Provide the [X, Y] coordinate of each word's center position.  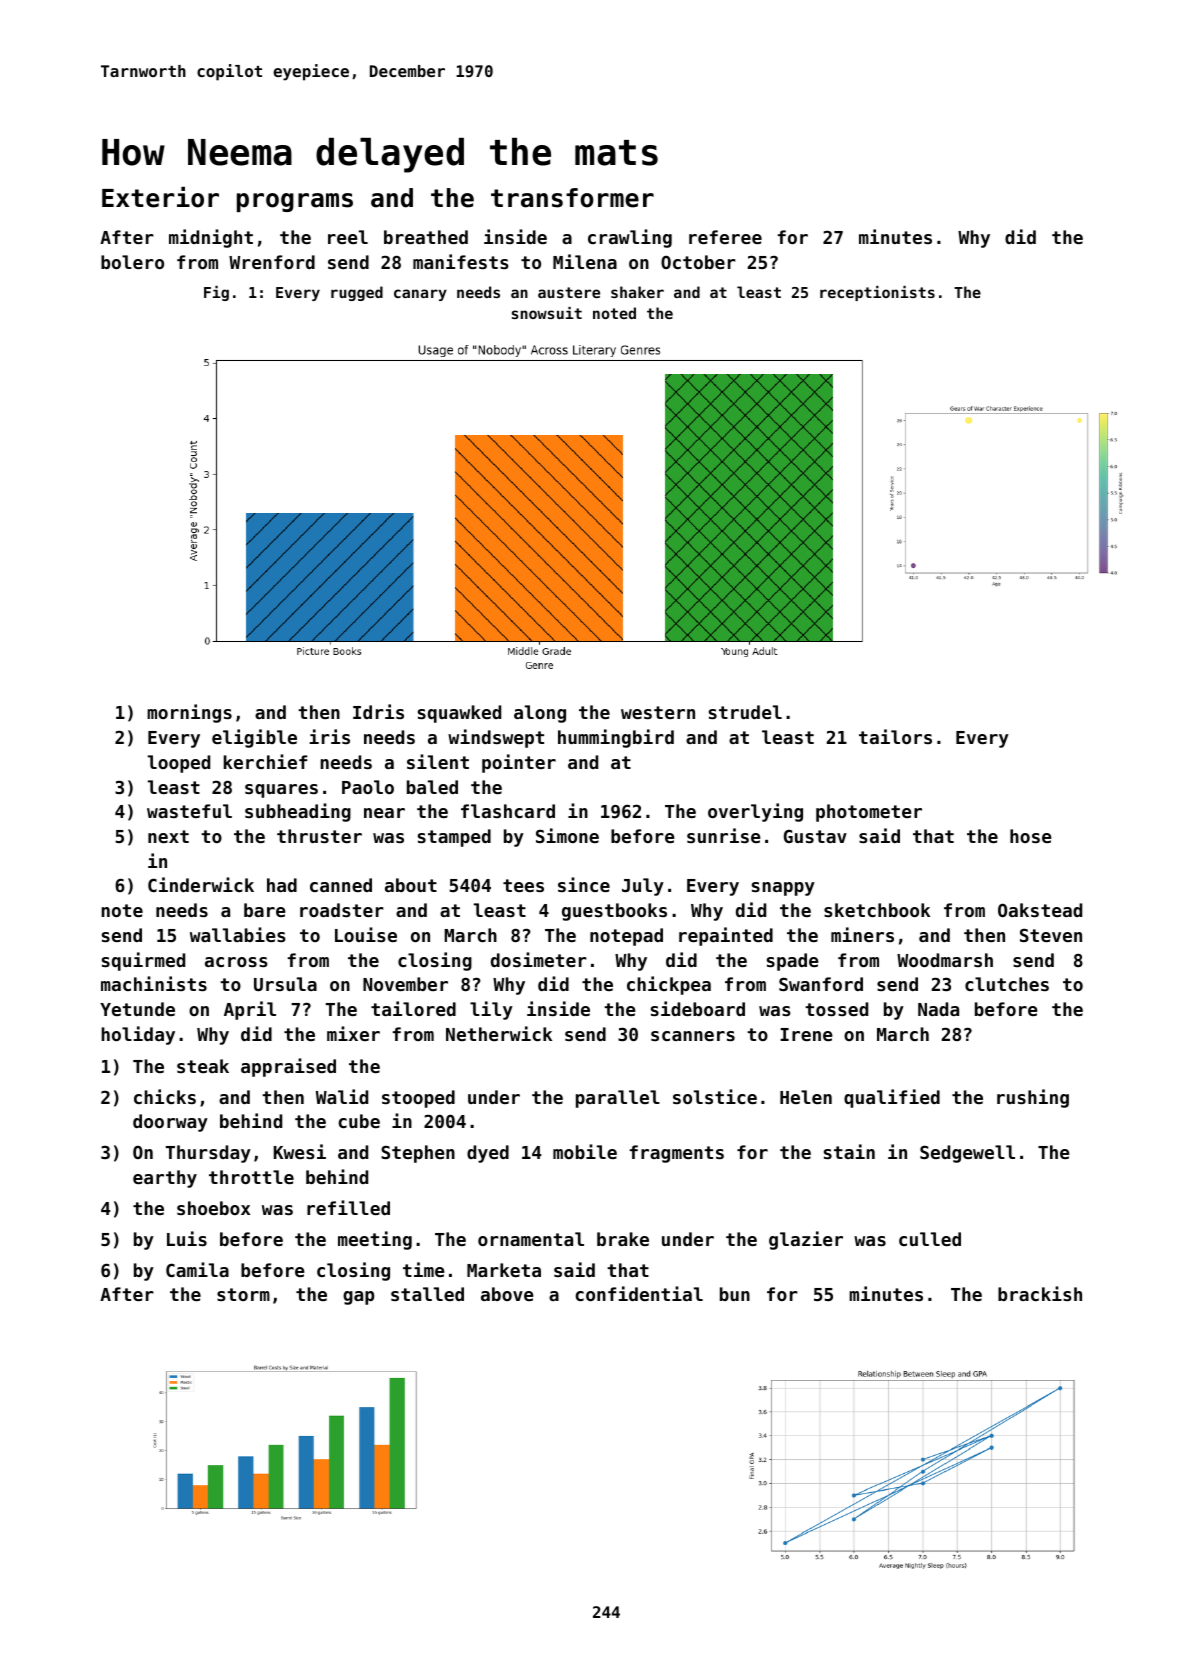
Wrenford [272, 262]
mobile [585, 1151]
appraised [288, 1067]
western [658, 712]
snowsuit [547, 313]
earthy [165, 1179]
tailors [895, 736]
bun [735, 1294]
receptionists [877, 293]
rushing [1033, 1098]
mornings [189, 713]
